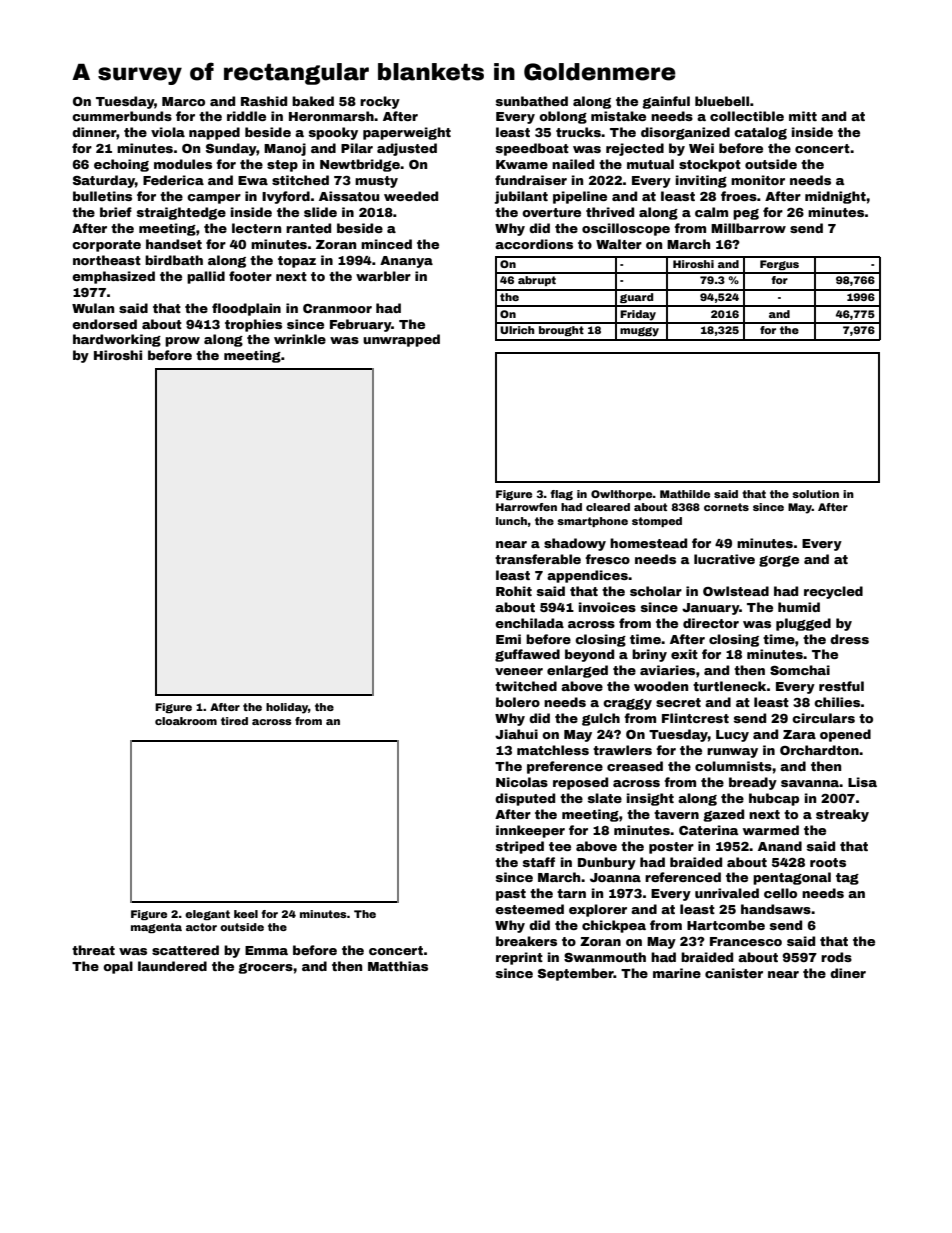 The height and width of the screenshot is (1233, 952). I want to click on mitt, so click(803, 116).
